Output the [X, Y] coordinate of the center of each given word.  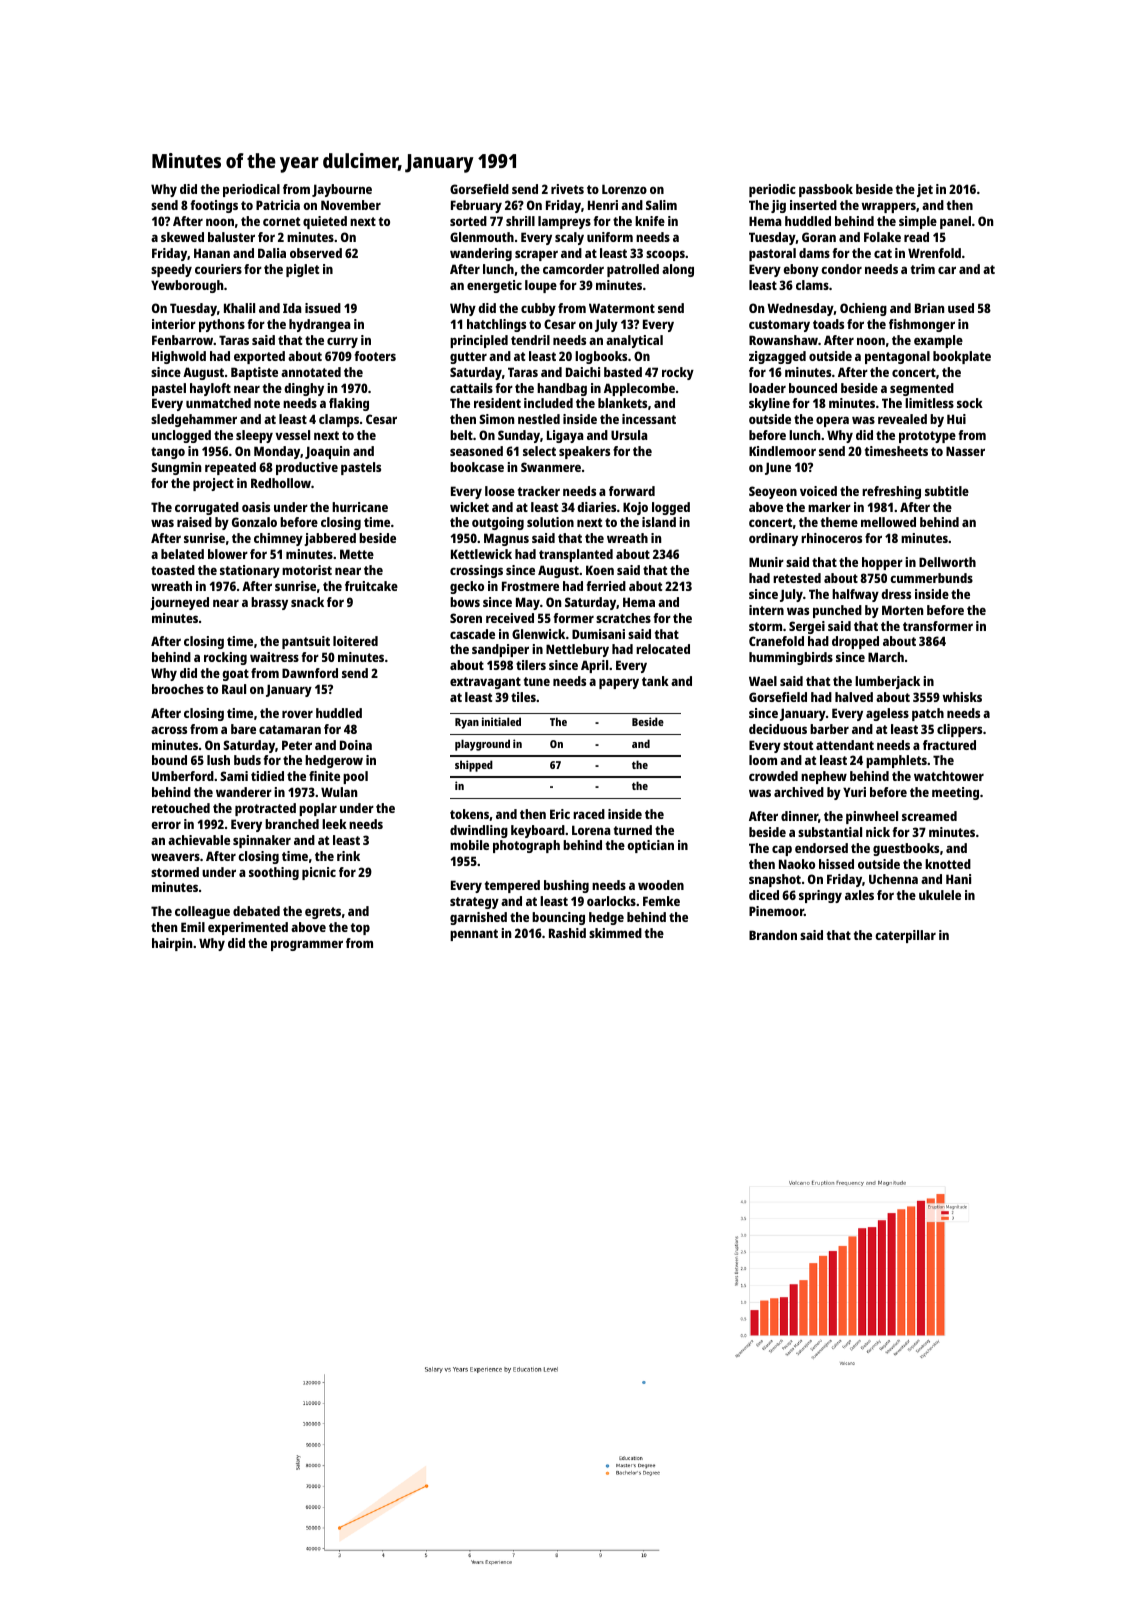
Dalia [272, 253]
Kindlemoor [782, 451]
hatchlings [496, 325]
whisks [962, 697]
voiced [818, 491]
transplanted [576, 555]
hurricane [360, 507]
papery [619, 683]
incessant [649, 419]
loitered [355, 641]
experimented [248, 928]
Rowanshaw [783, 340]
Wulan [339, 792]
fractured [949, 745]
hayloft [210, 389]
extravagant [485, 683]
